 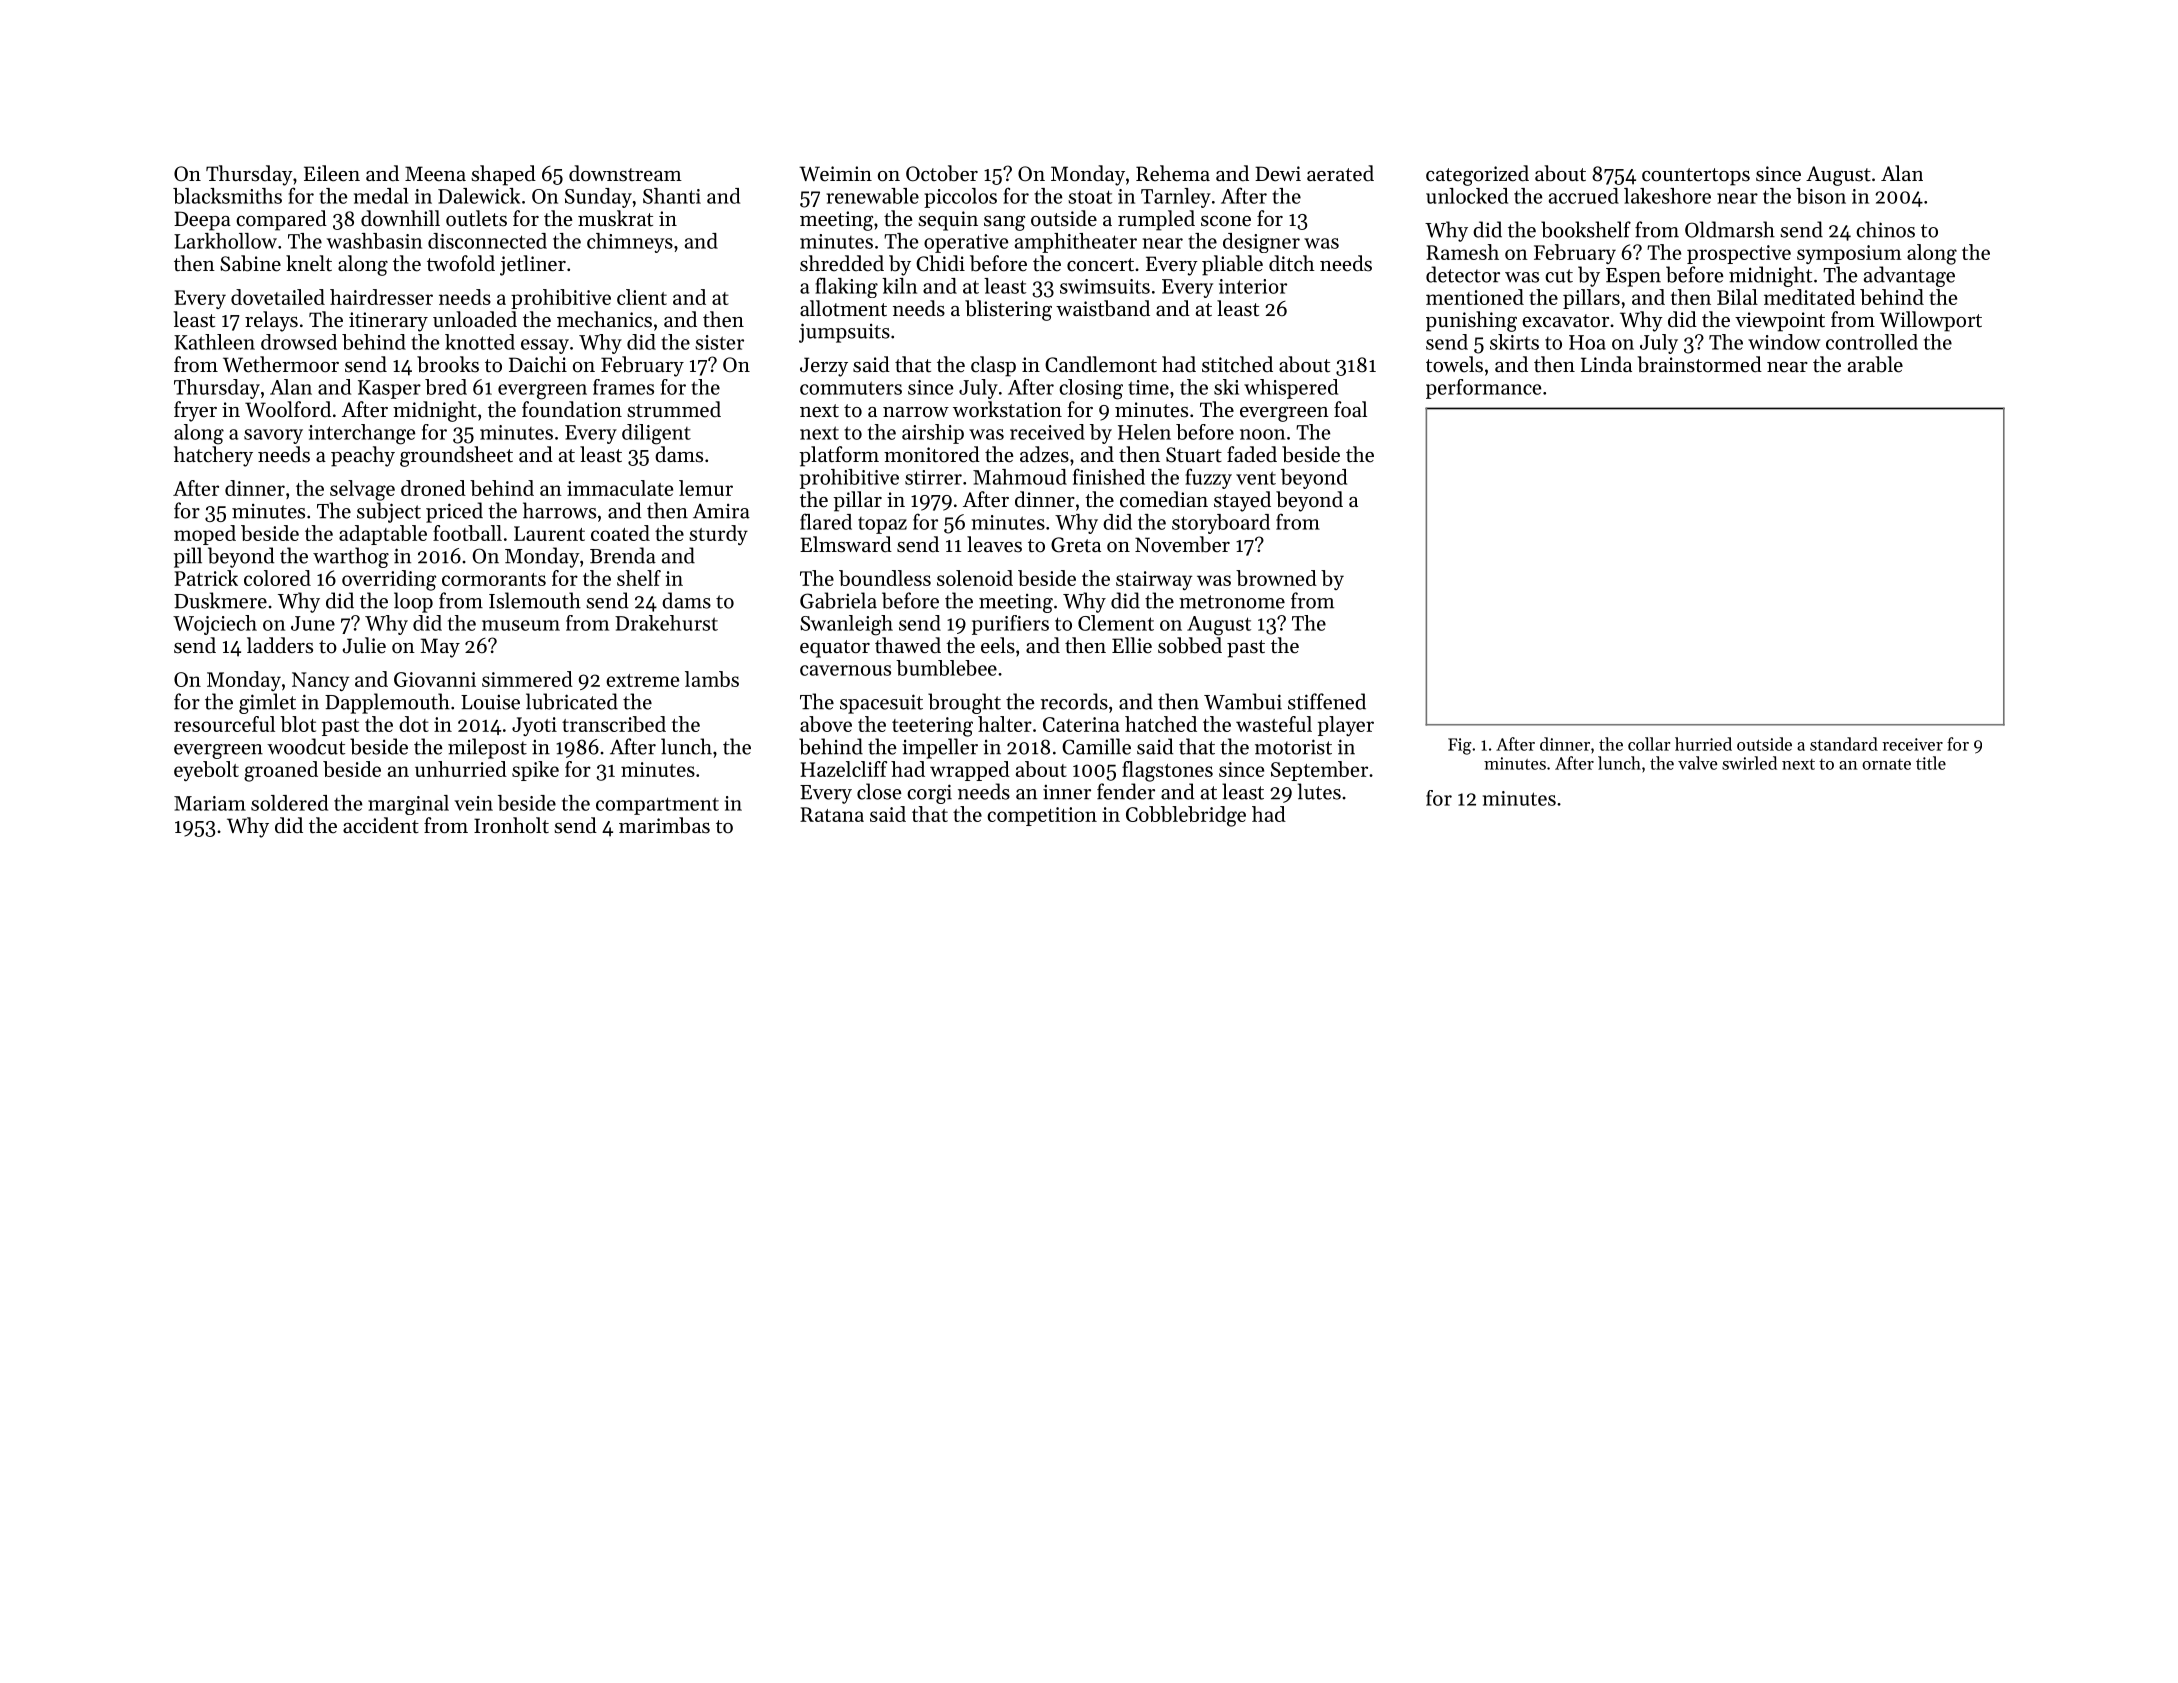 I want to click on Chidi, so click(x=940, y=263).
